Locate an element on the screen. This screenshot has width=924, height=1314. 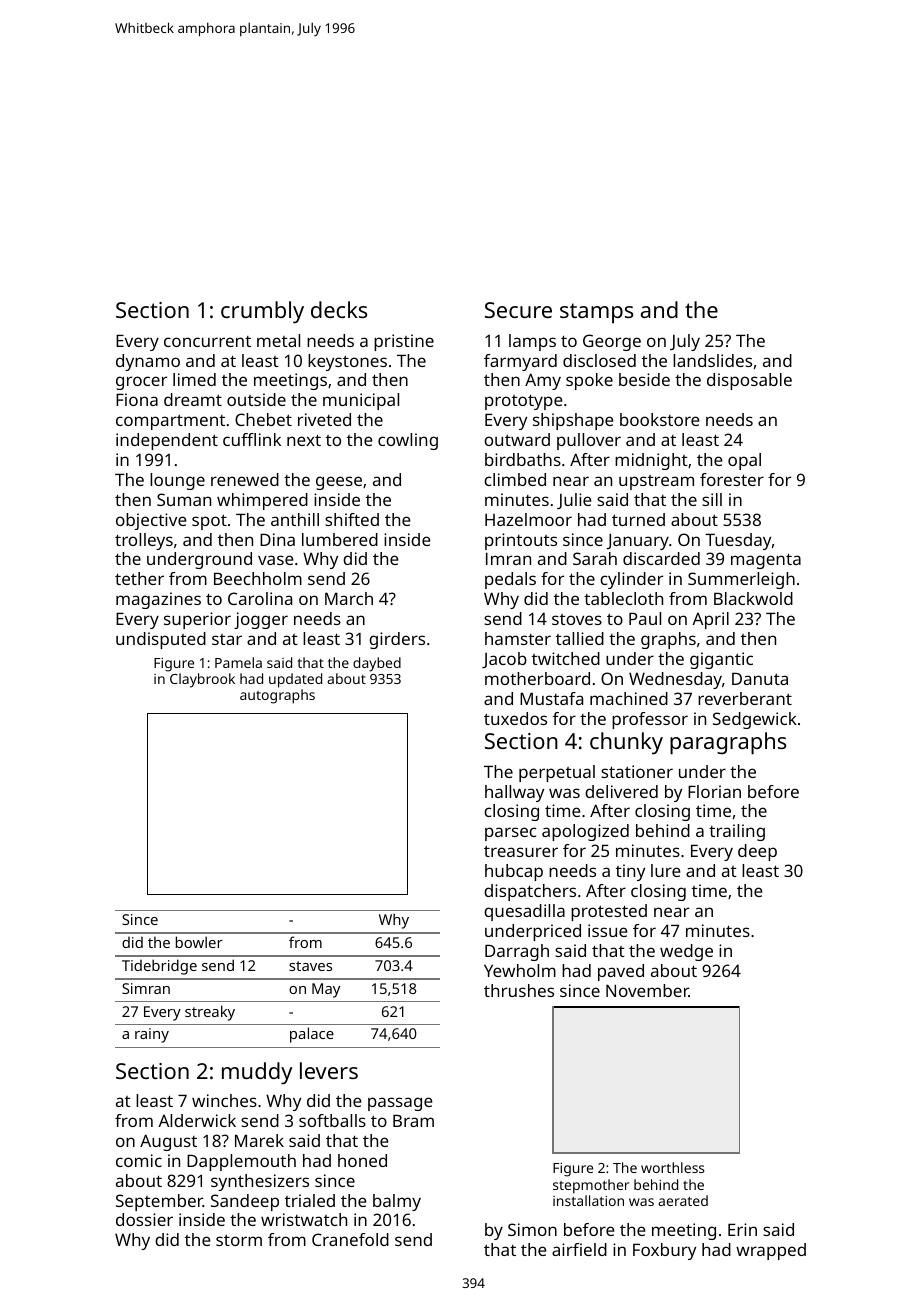
Simon is located at coordinates (532, 1229).
